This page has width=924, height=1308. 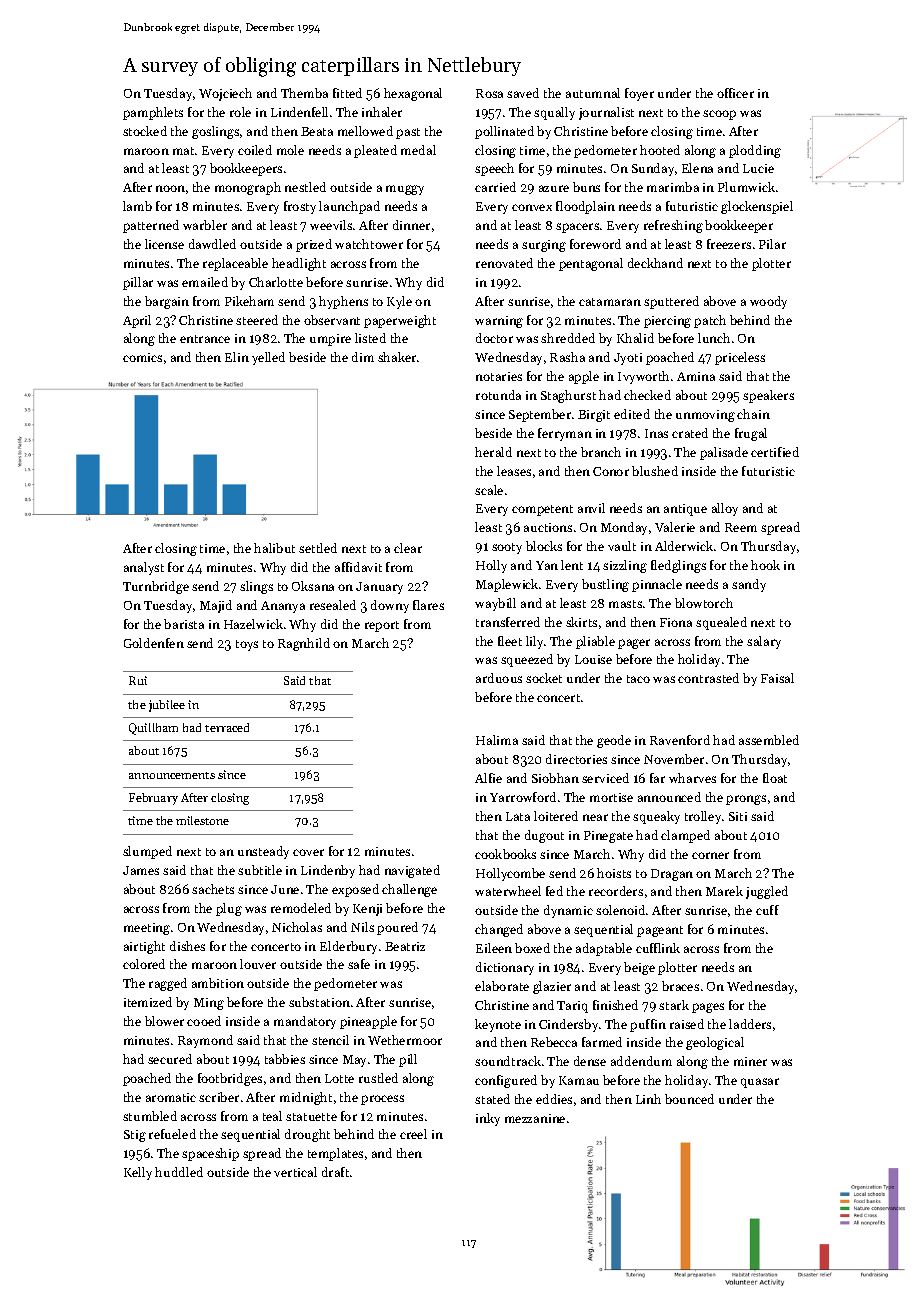 What do you see at coordinates (497, 740) in the page?
I see `Halima` at bounding box center [497, 740].
